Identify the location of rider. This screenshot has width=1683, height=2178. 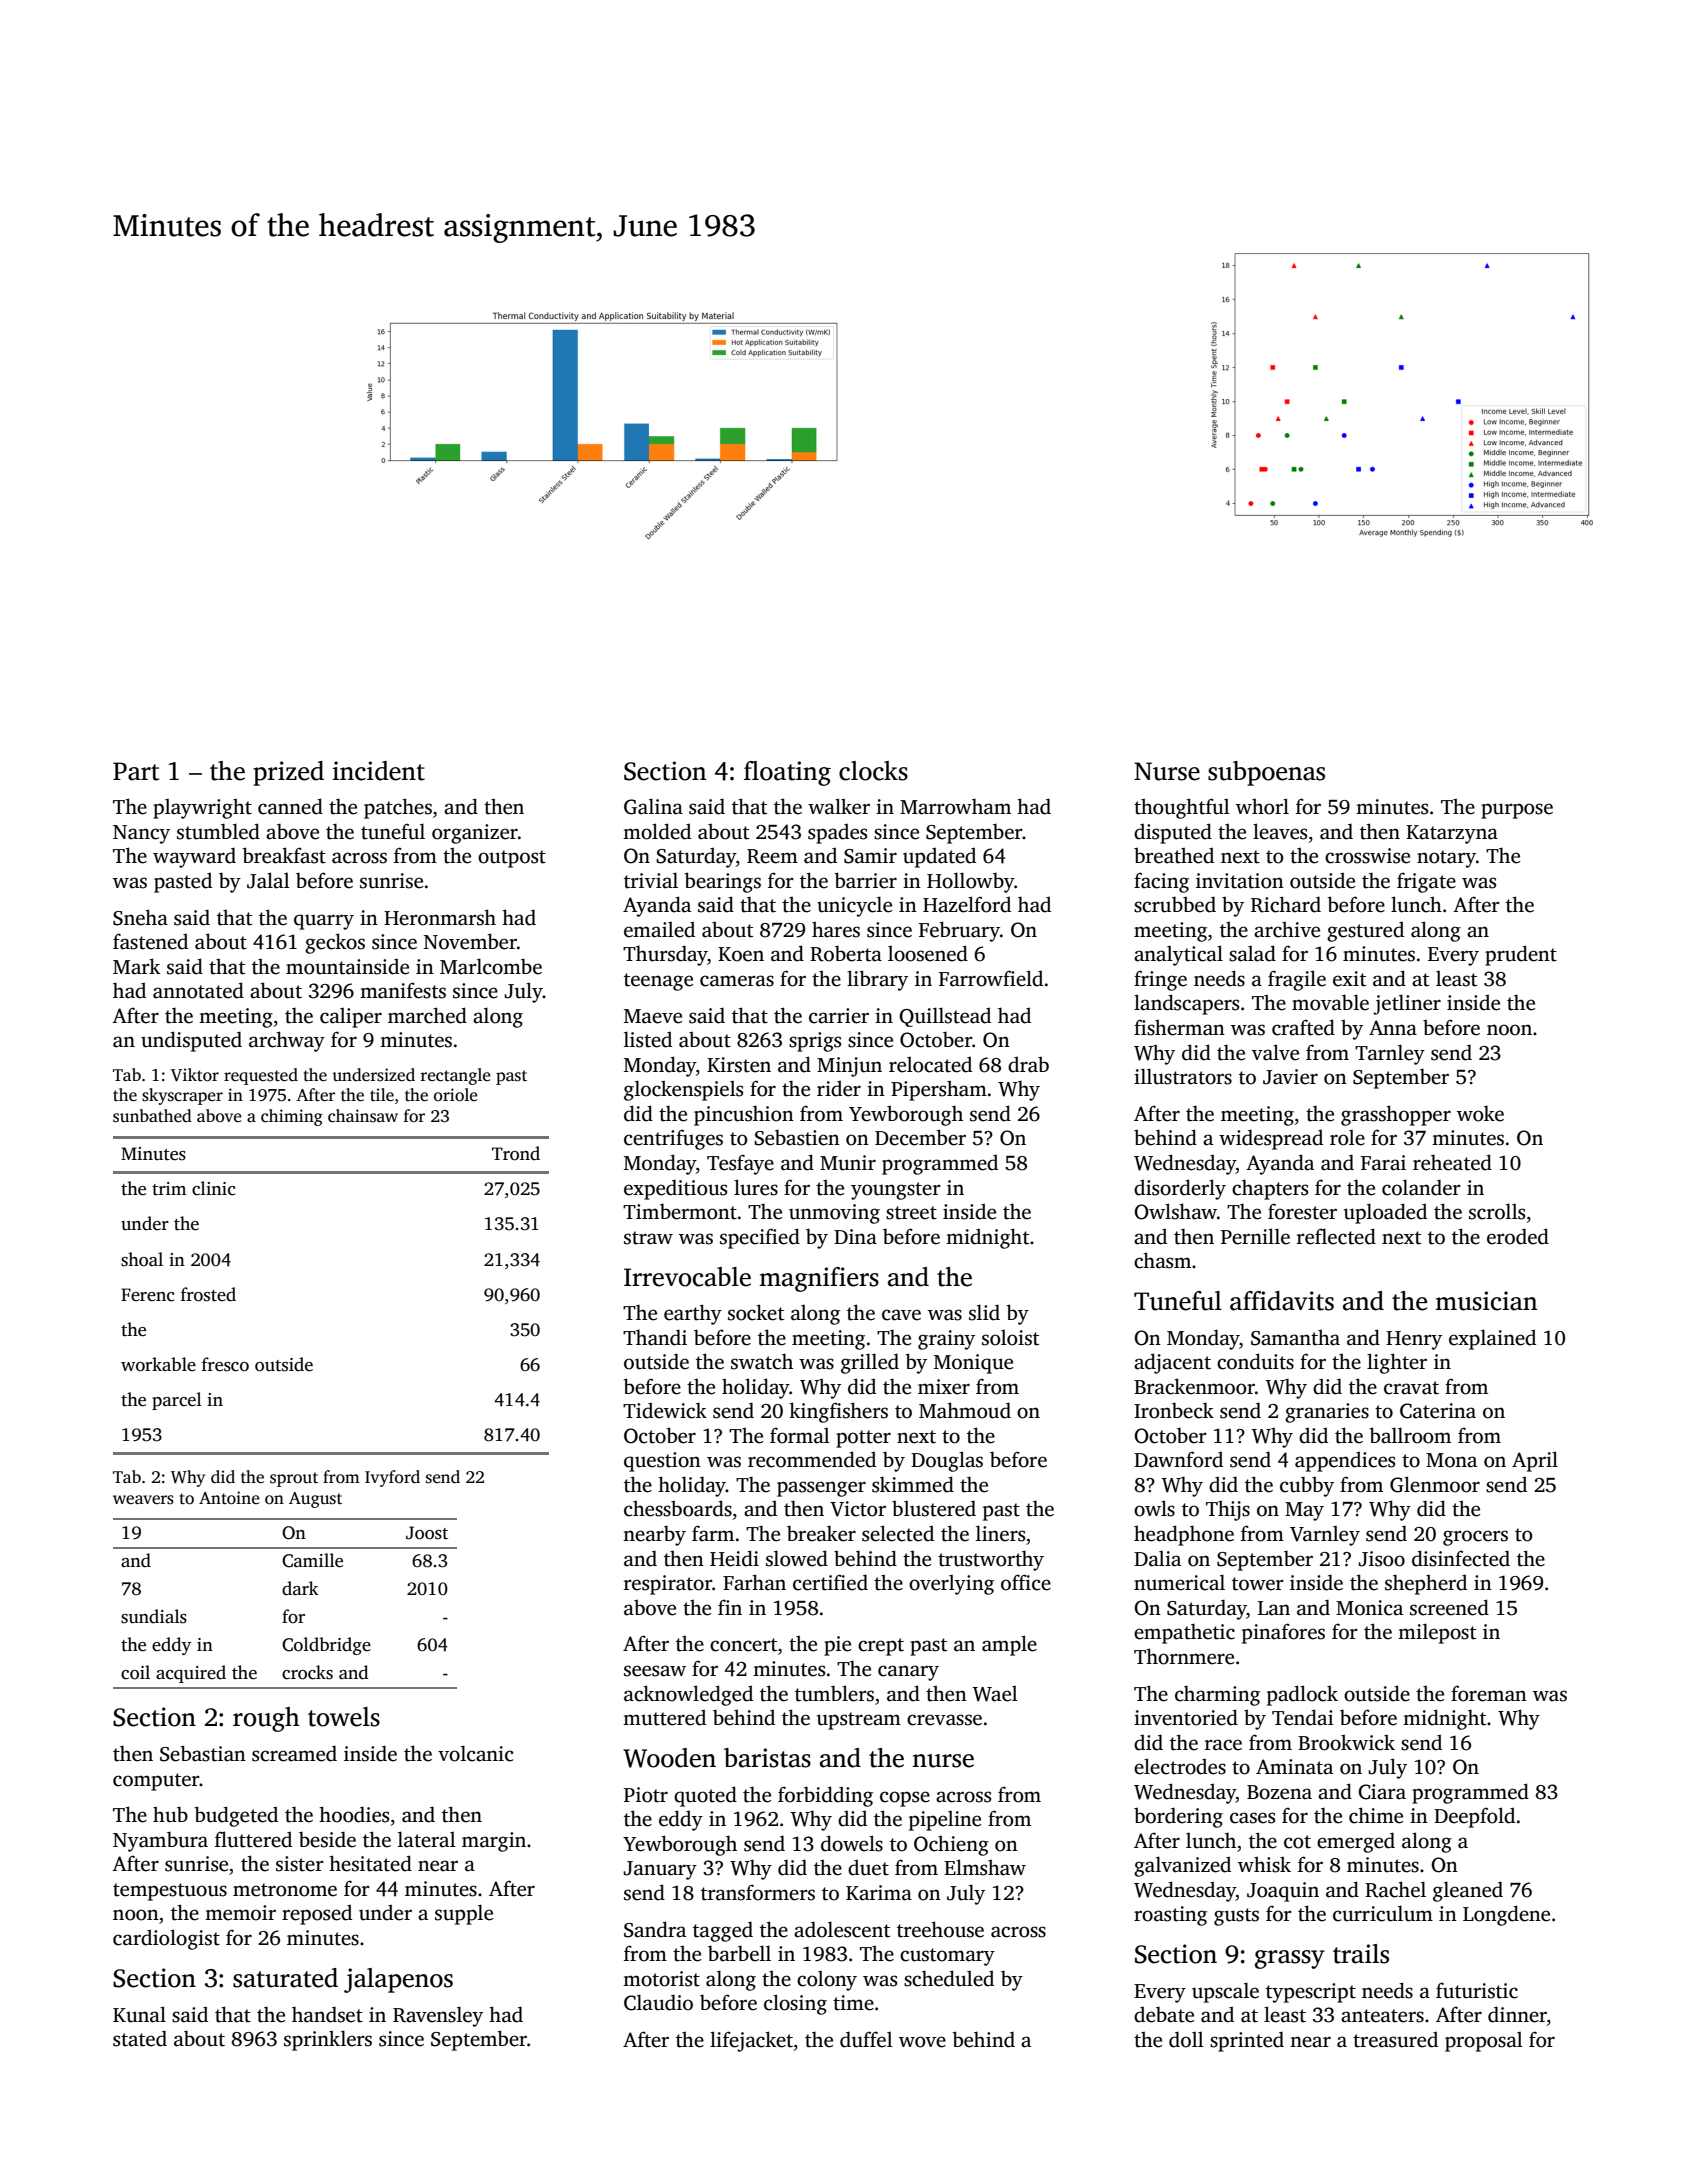
(839, 1088).
